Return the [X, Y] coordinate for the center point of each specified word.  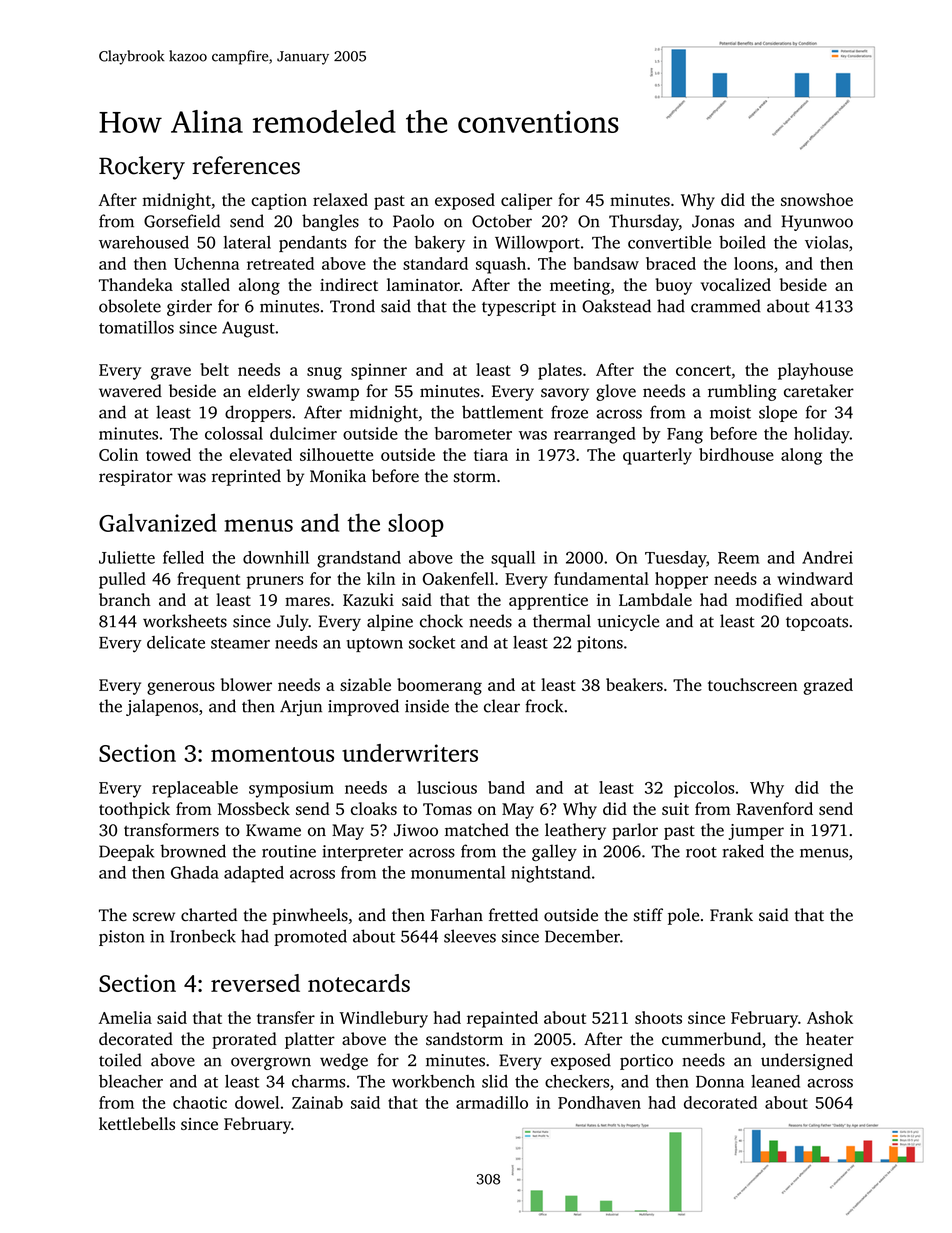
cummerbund [711, 1039]
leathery [575, 831]
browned [193, 851]
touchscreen [752, 684]
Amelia [125, 1017]
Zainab [317, 1102]
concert [703, 370]
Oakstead [616, 306]
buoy [673, 286]
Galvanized [158, 522]
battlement [502, 412]
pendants [313, 244]
